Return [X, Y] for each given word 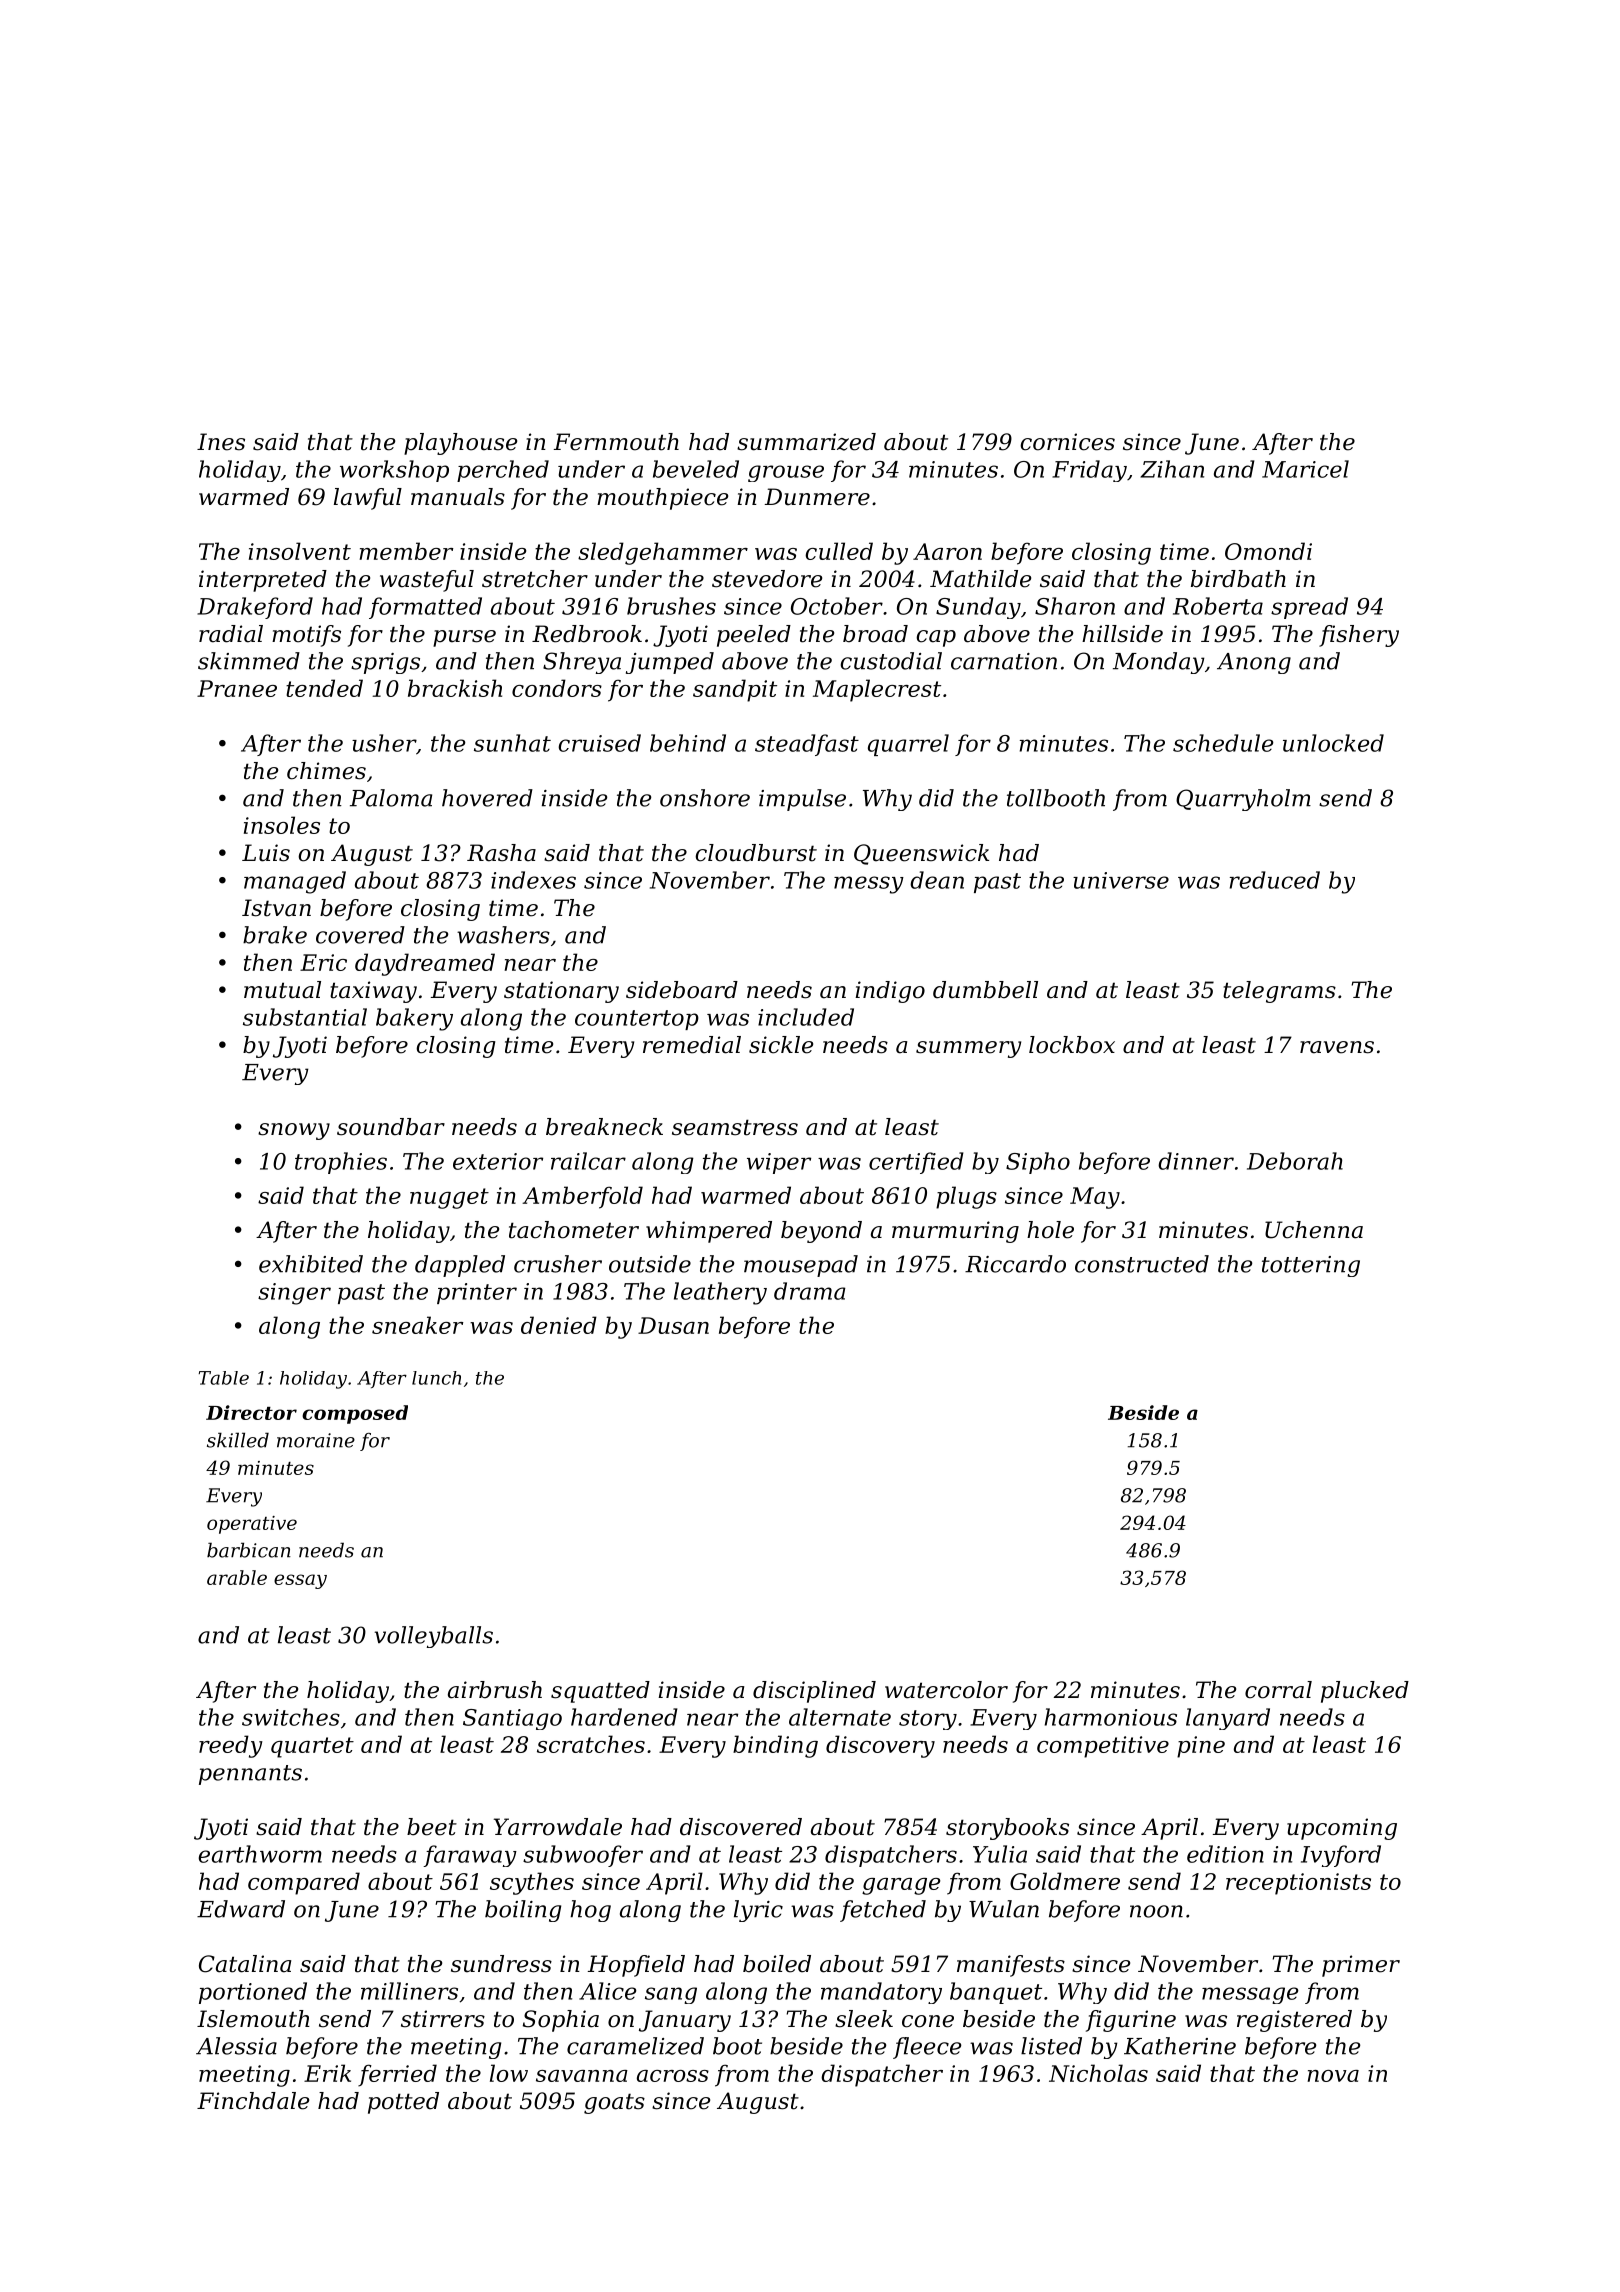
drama [810, 1291]
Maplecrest [877, 690]
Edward [241, 1909]
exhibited [311, 1264]
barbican [249, 1550]
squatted [600, 1692]
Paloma [391, 798]
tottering [1311, 1266]
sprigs [385, 663]
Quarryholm [1243, 800]
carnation [1004, 661]
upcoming [1342, 1829]
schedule [1223, 743]
